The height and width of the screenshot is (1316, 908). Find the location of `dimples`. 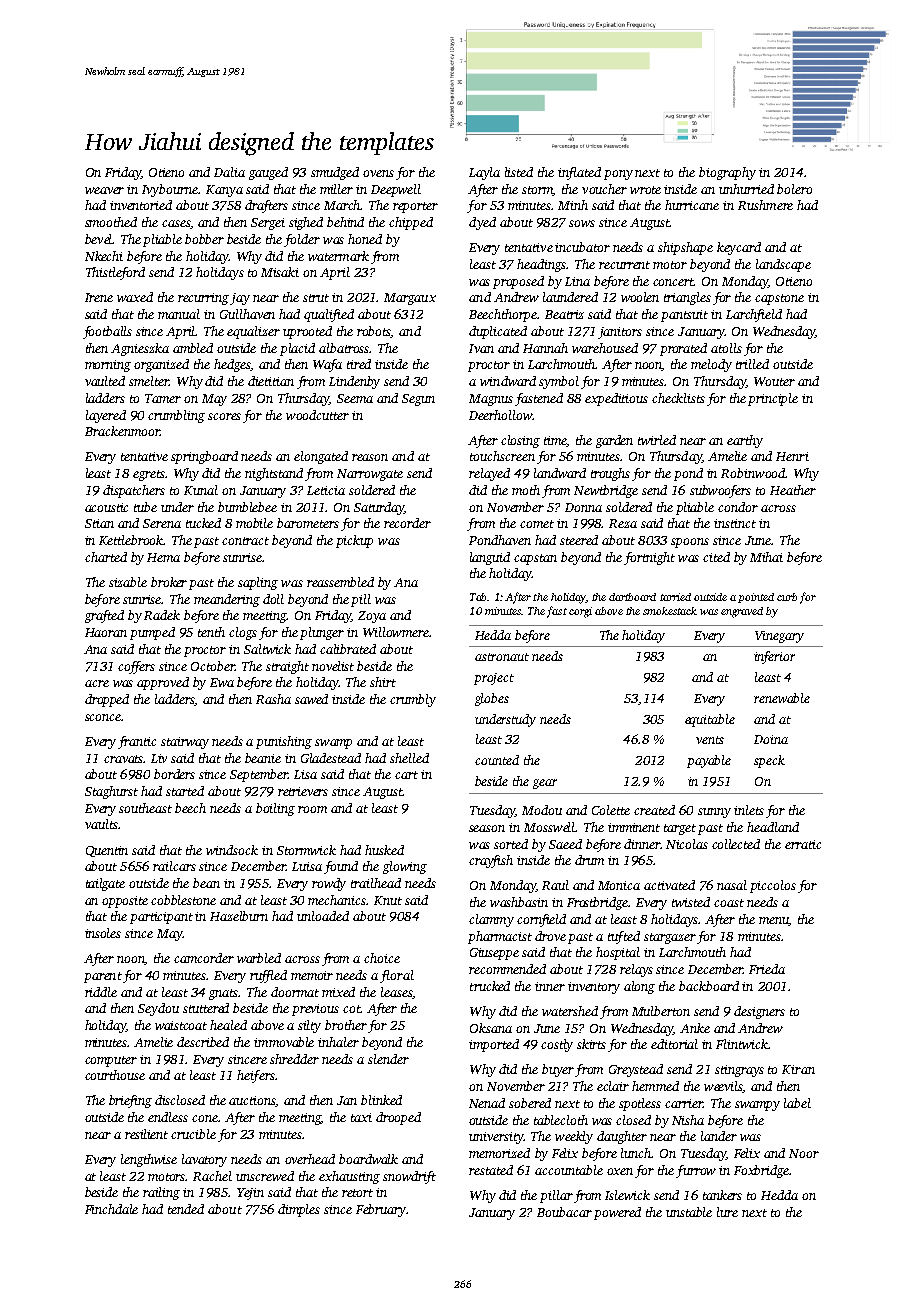

dimples is located at coordinates (299, 1210).
